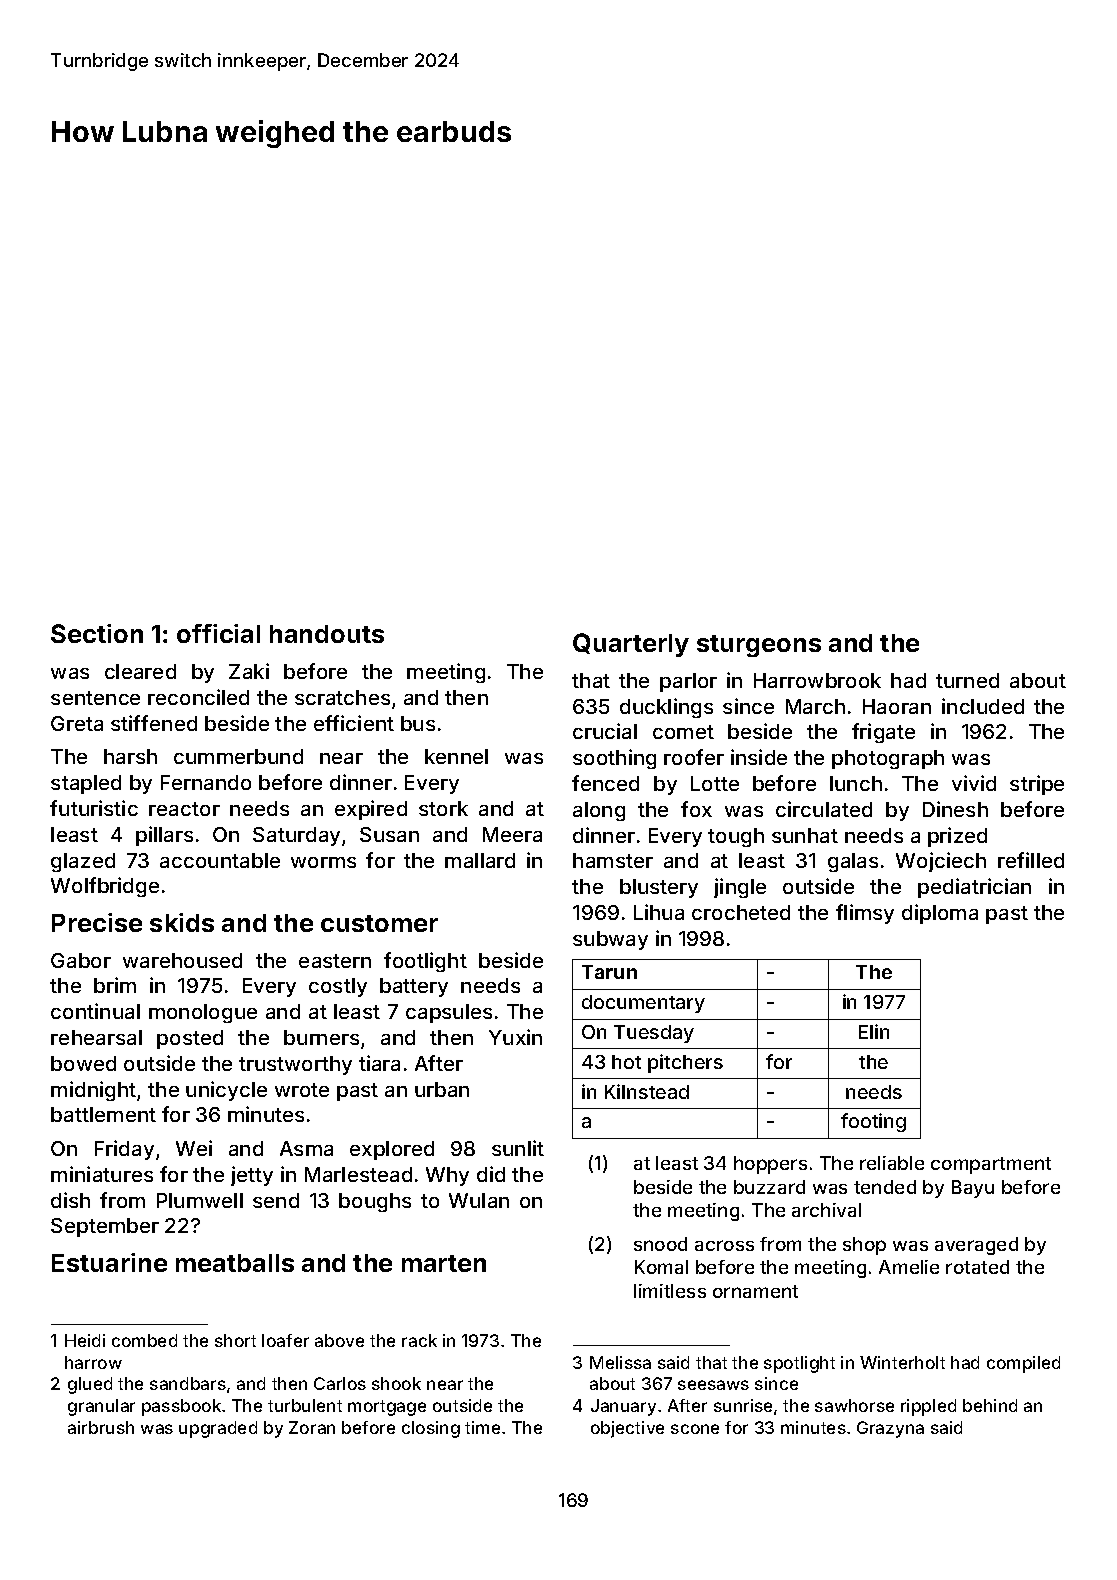  What do you see at coordinates (95, 698) in the screenshot?
I see `sentence` at bounding box center [95, 698].
